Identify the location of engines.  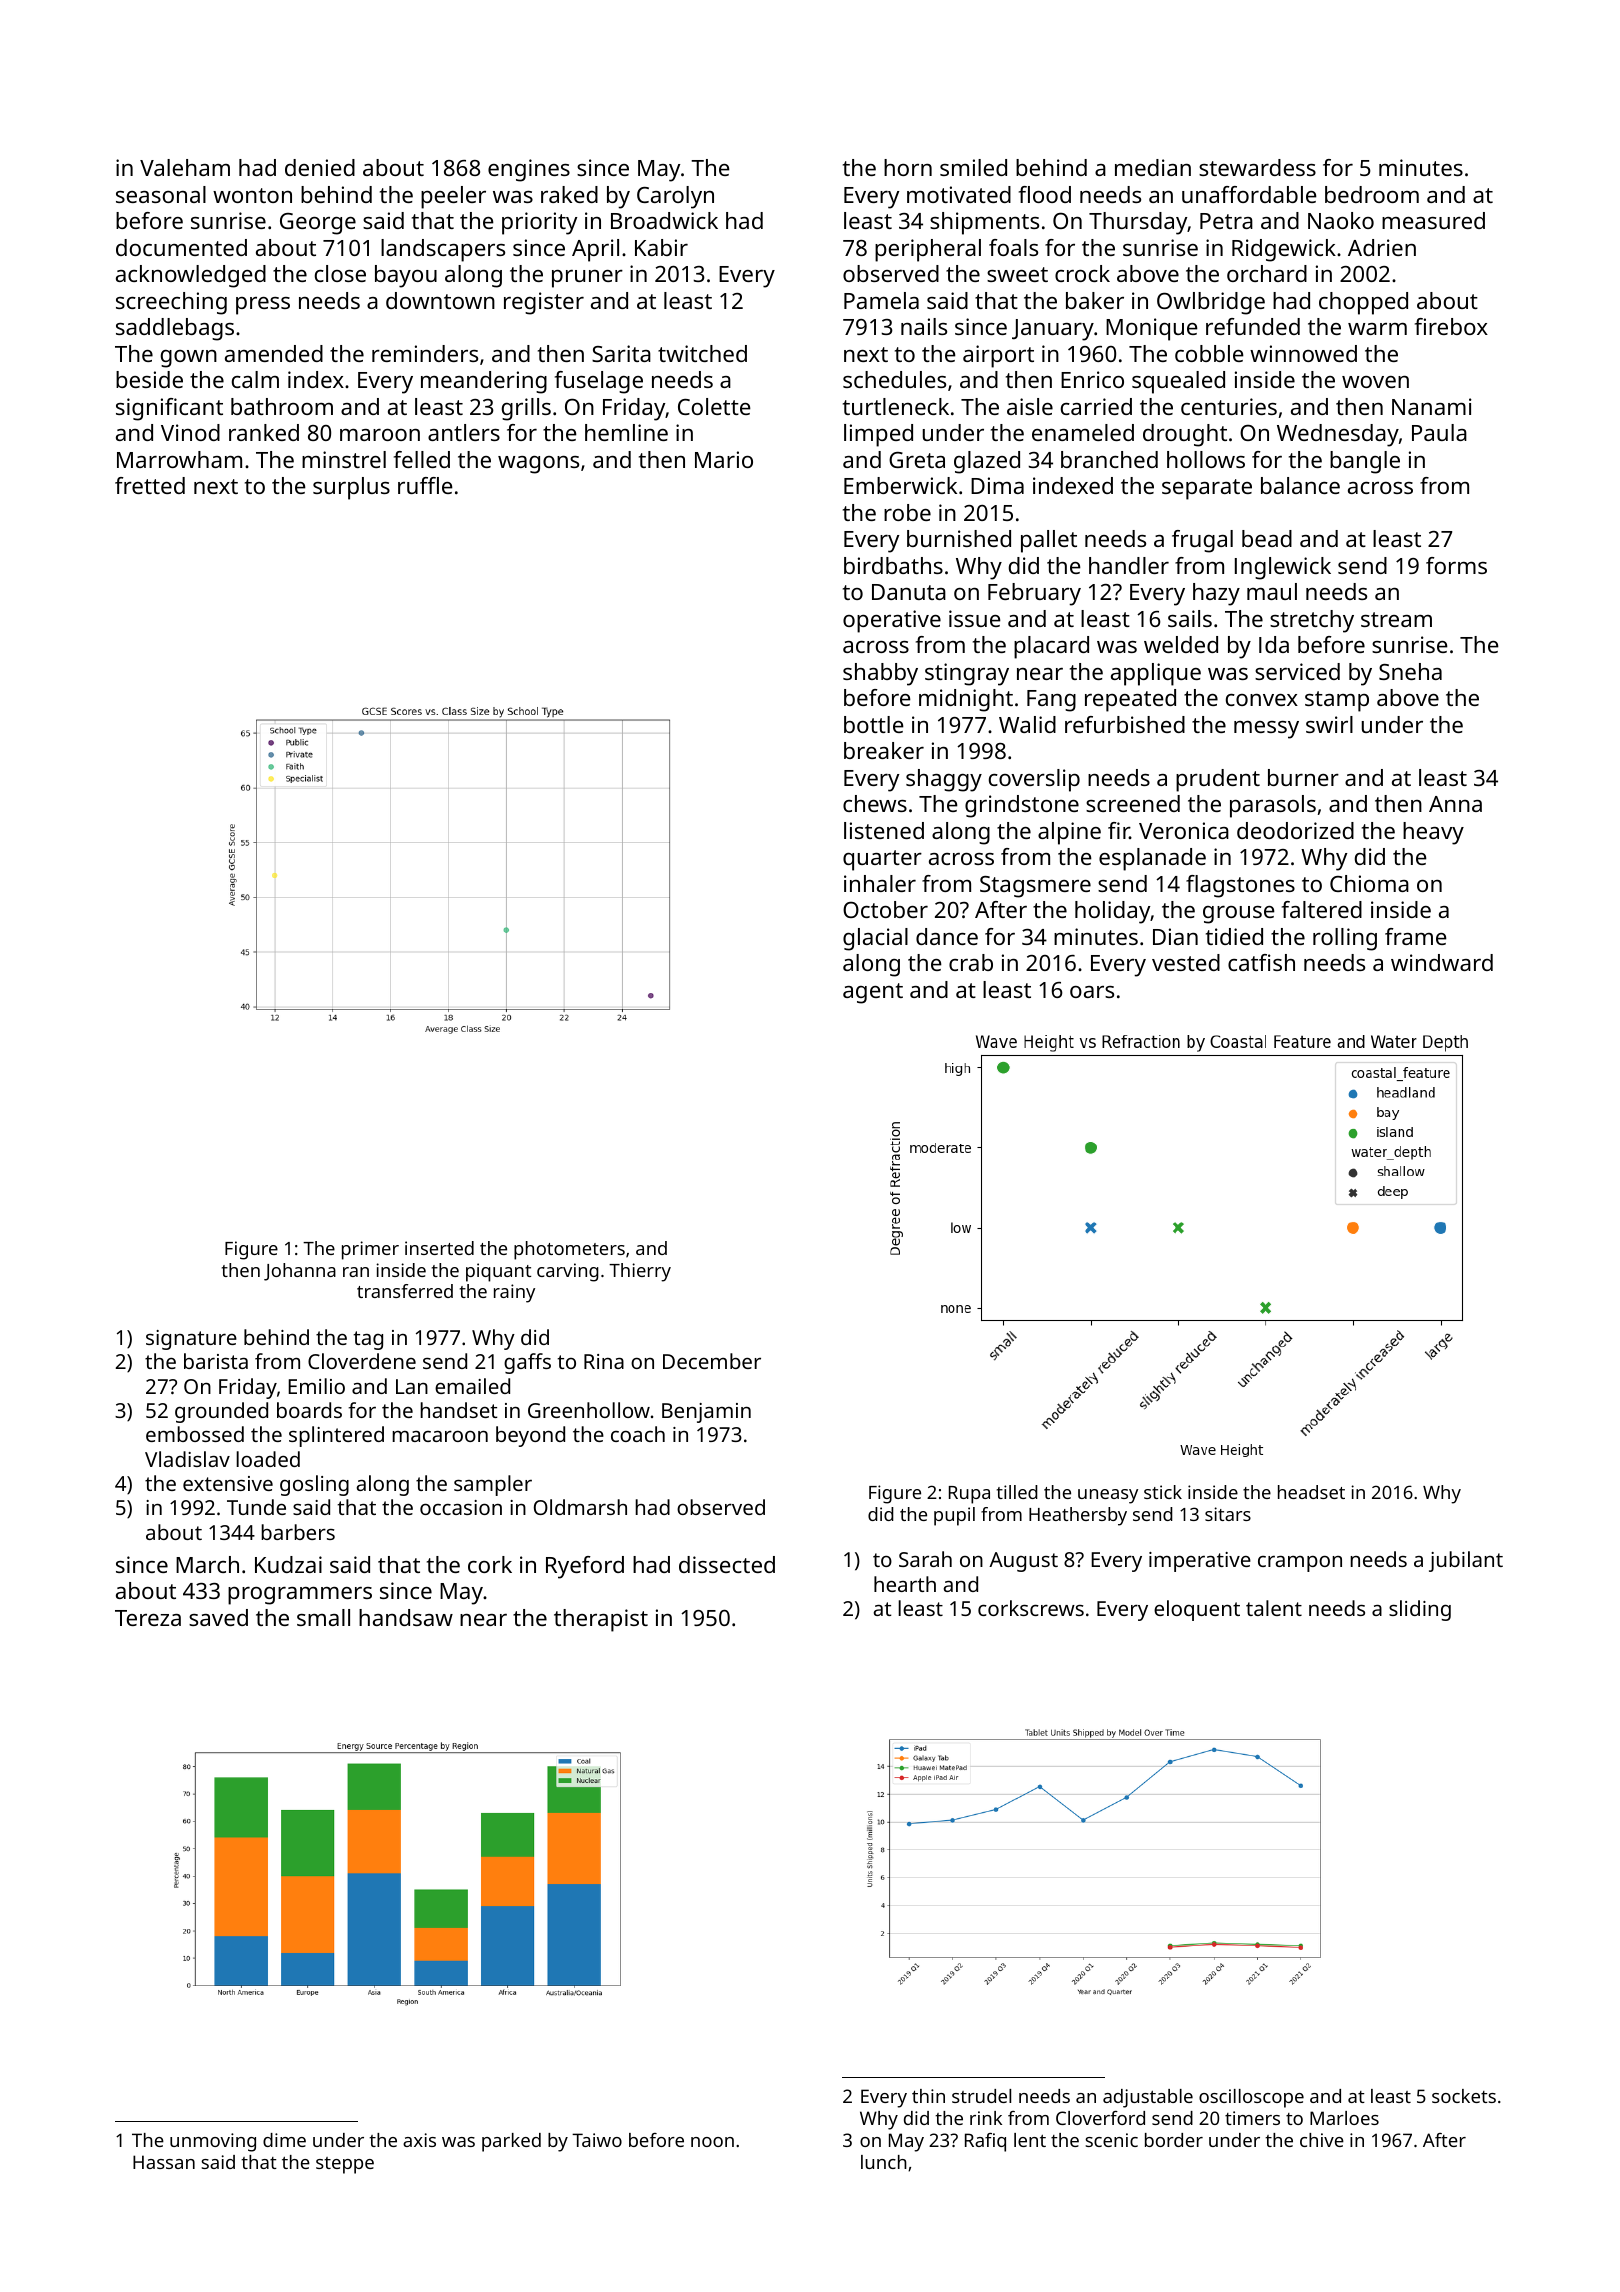
(529, 170).
